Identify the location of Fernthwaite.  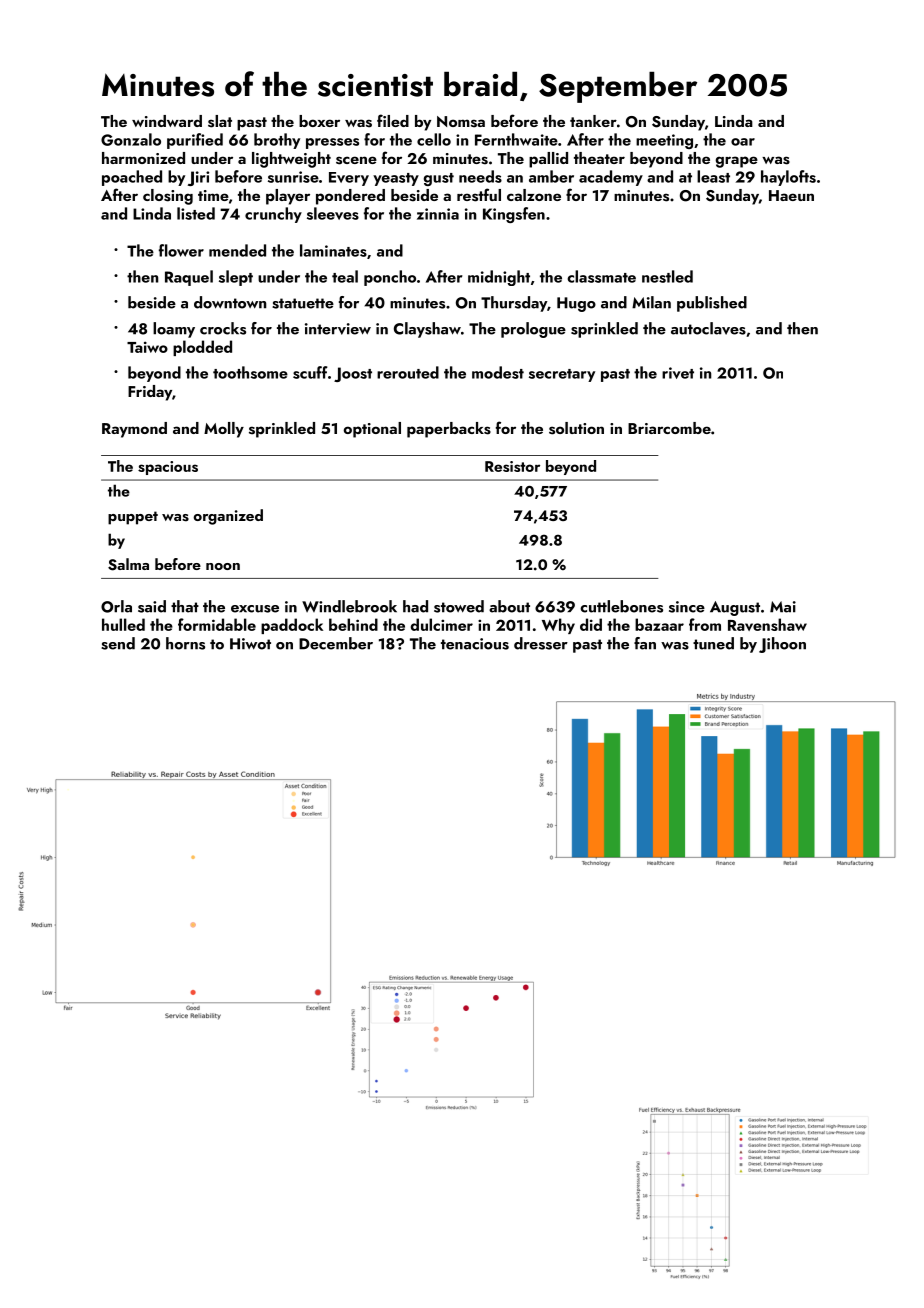
(516, 139).
